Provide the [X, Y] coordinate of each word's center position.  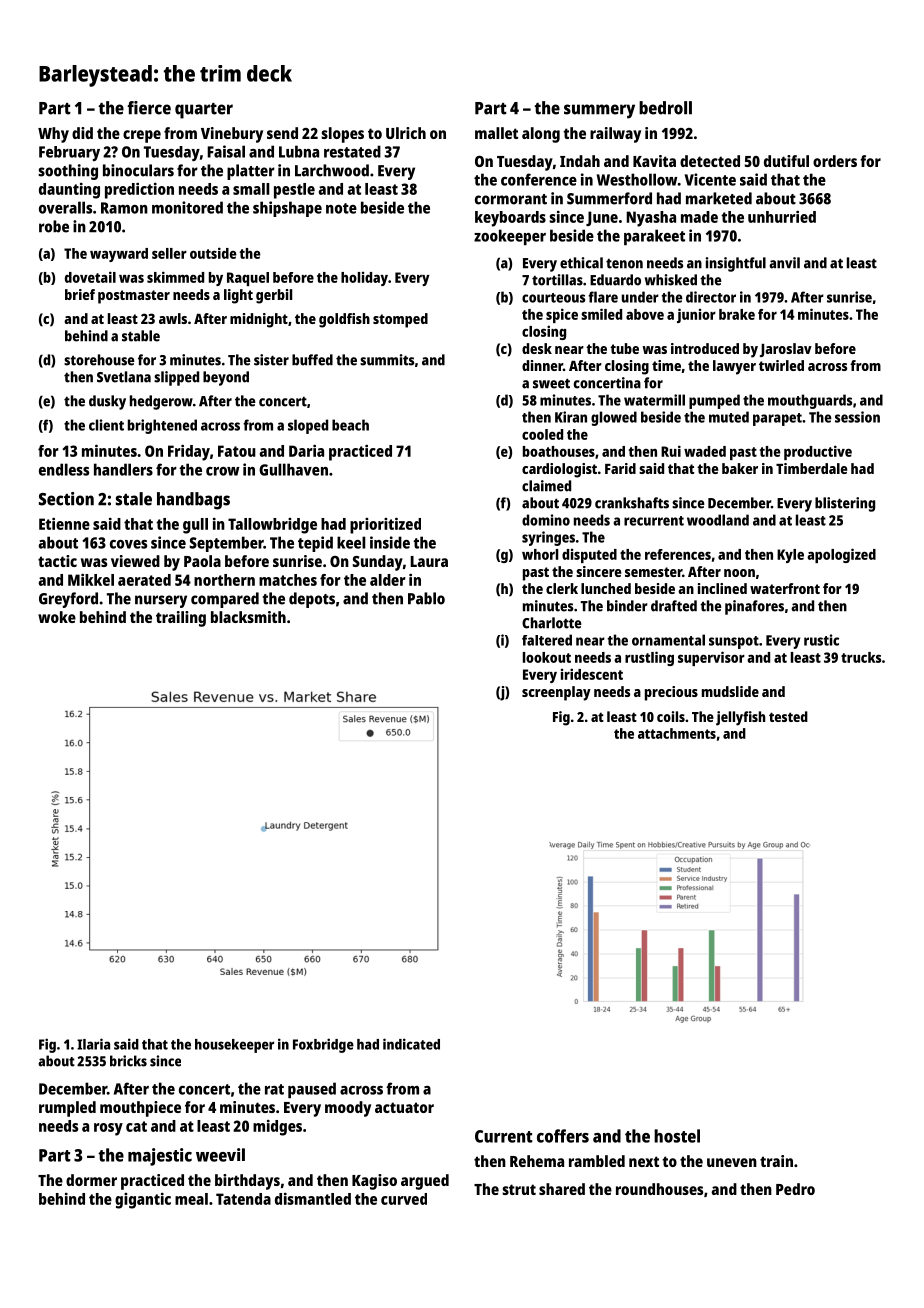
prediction [139, 190]
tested [788, 716]
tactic [57, 561]
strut [519, 1189]
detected [710, 161]
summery [599, 111]
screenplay [556, 693]
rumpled [67, 1109]
